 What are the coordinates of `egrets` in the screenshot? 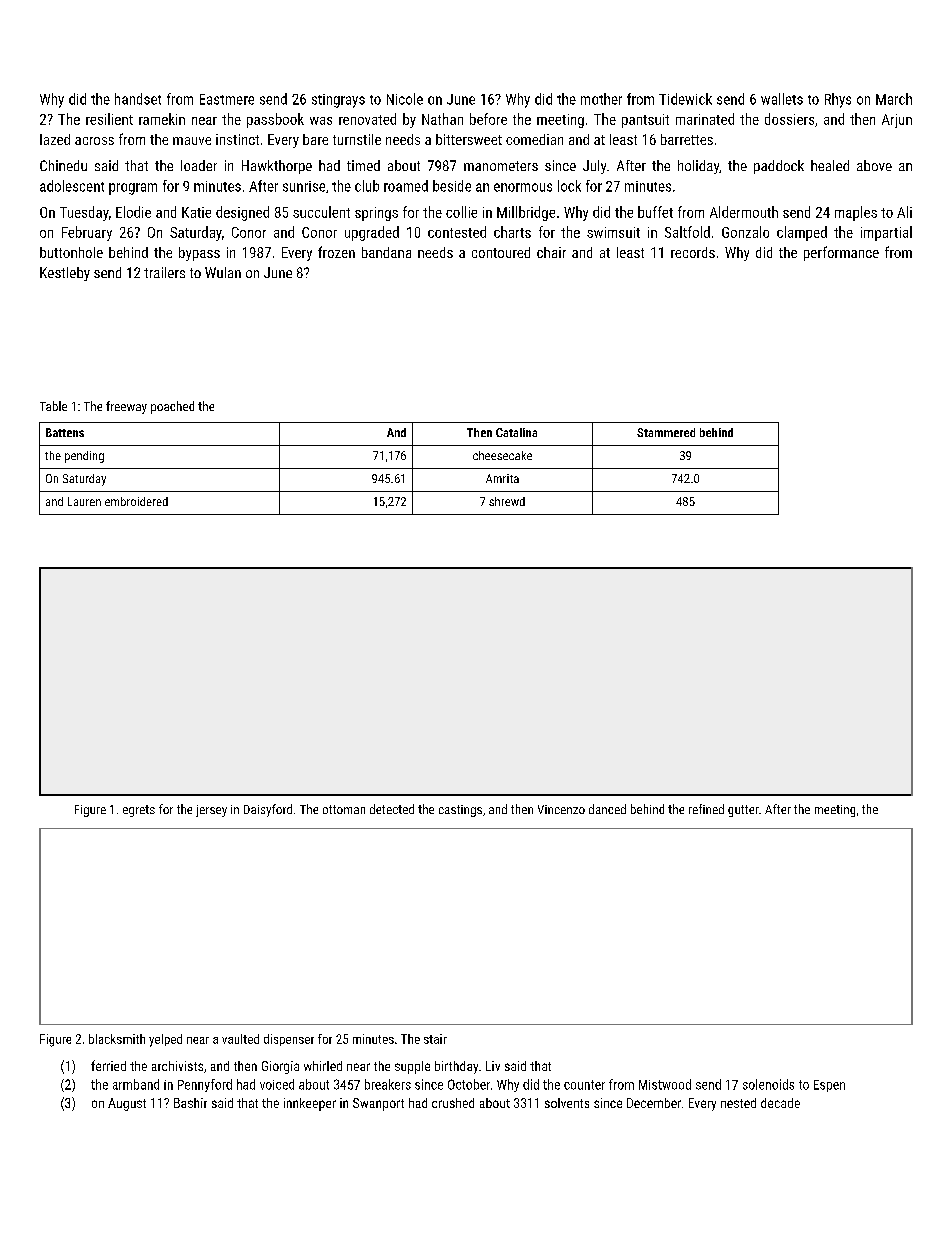 It's located at (139, 811).
